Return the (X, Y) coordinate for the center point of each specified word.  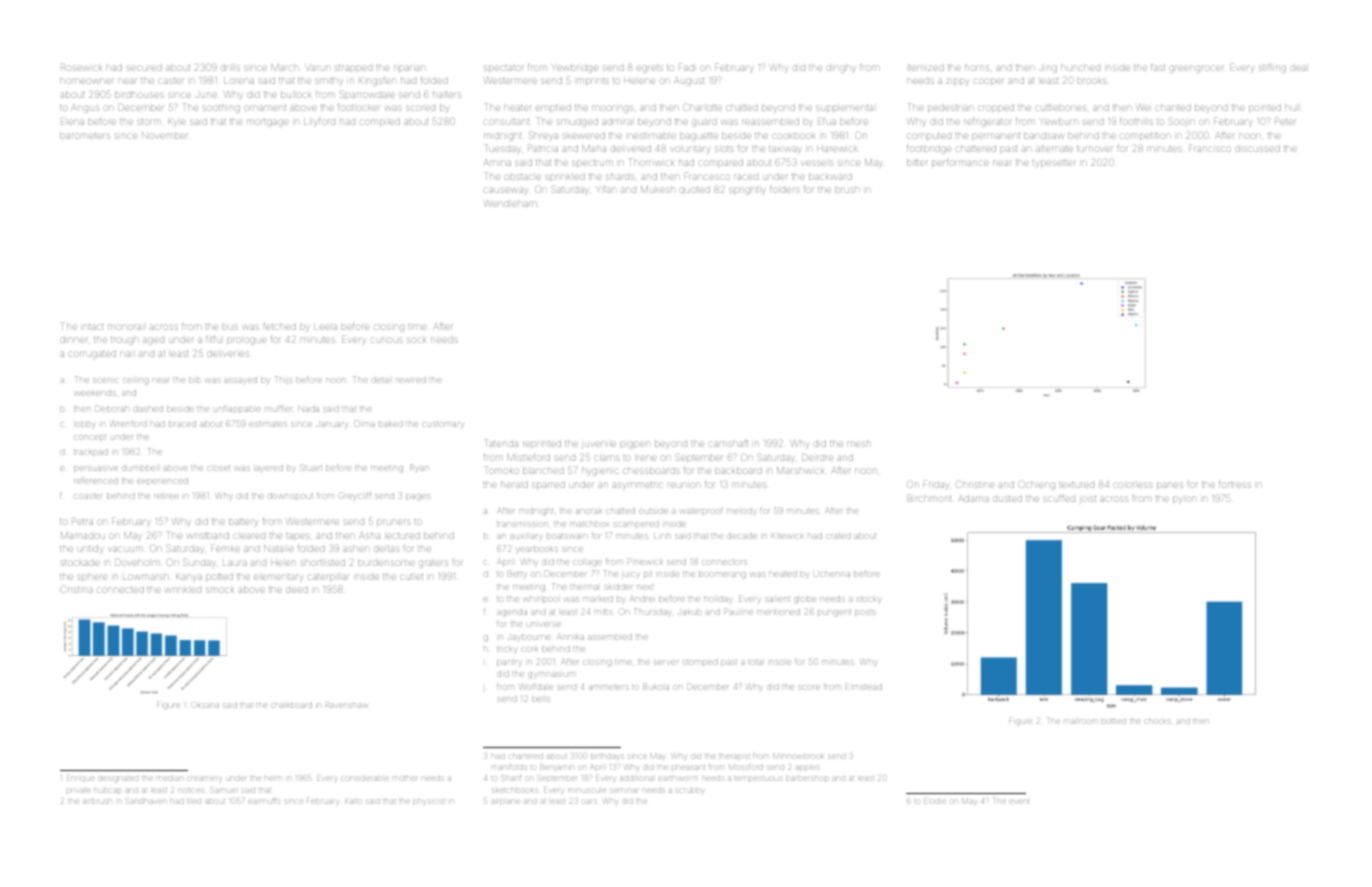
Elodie (935, 802)
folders (784, 190)
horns (977, 68)
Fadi (686, 67)
